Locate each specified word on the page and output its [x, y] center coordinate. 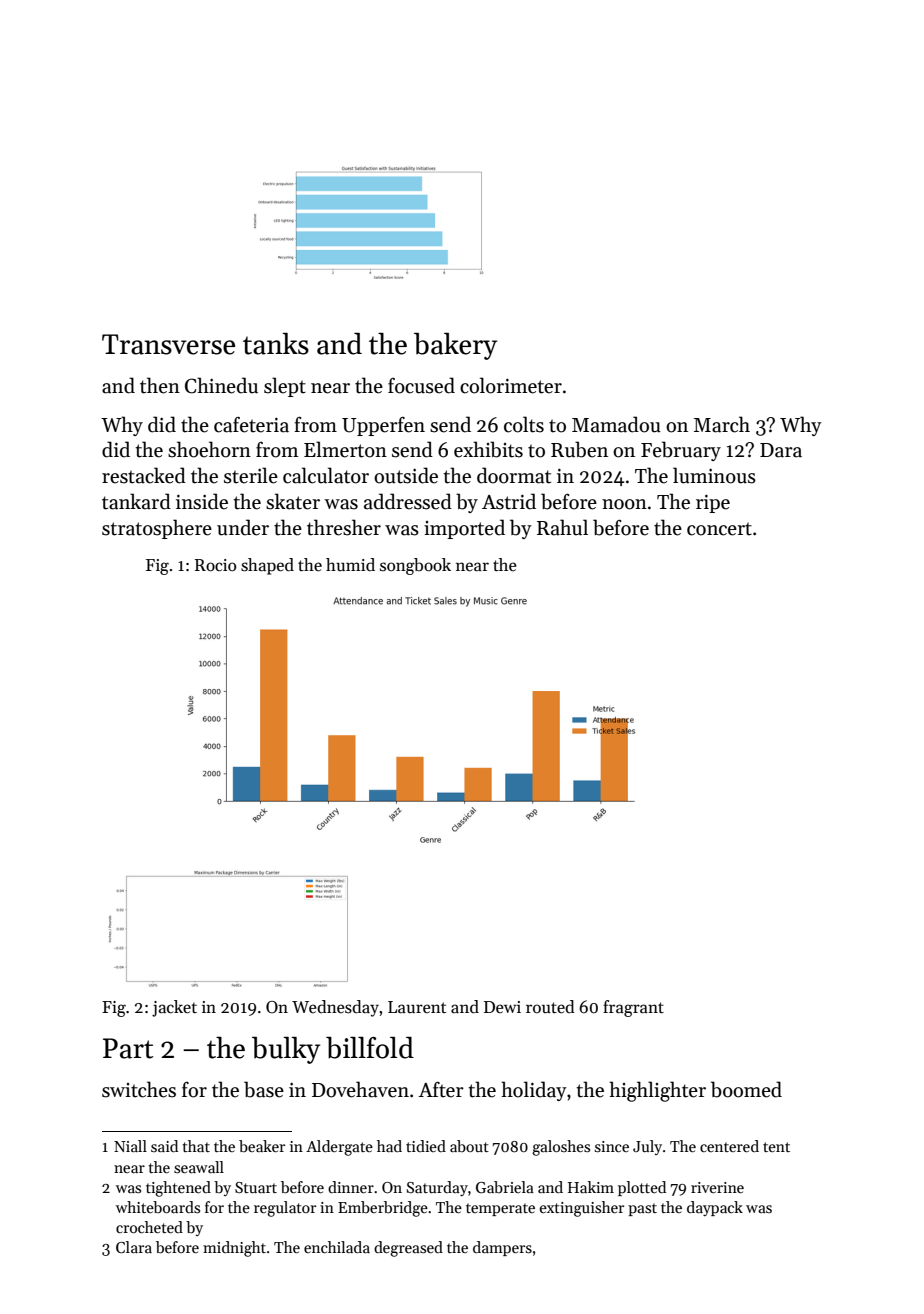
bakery [455, 346]
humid [350, 564]
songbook [415, 566]
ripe [713, 504]
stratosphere [157, 529]
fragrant [633, 1008]
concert [719, 529]
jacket [174, 1008]
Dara [781, 450]
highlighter [657, 1091]
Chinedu [221, 385]
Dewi [502, 1007]
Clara [134, 1247]
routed [550, 1007]
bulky [286, 1050]
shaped [267, 566]
